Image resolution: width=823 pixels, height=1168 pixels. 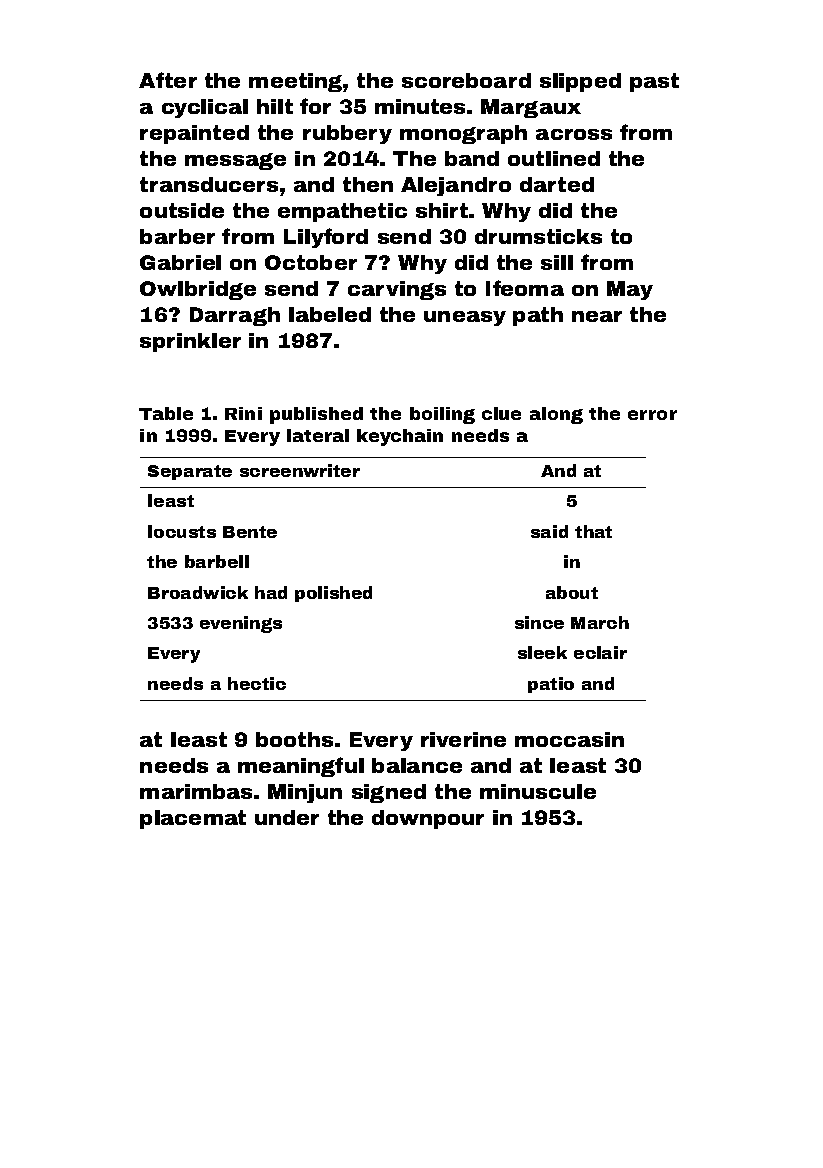 I want to click on error, so click(x=652, y=415).
